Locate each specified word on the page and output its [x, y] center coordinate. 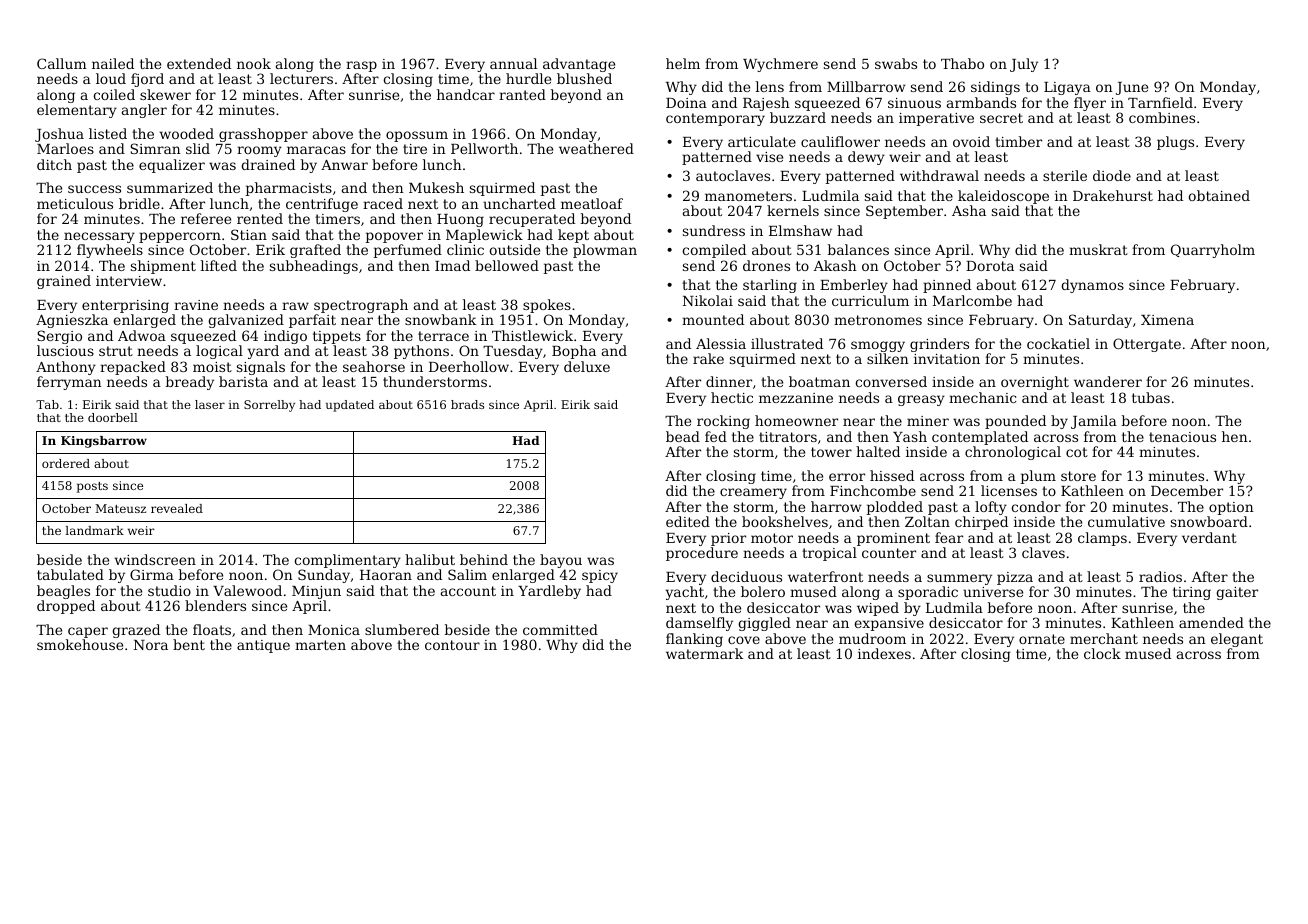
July [1024, 65]
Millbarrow [866, 86]
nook [254, 63]
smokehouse [80, 644]
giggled [764, 624]
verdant [1209, 537]
